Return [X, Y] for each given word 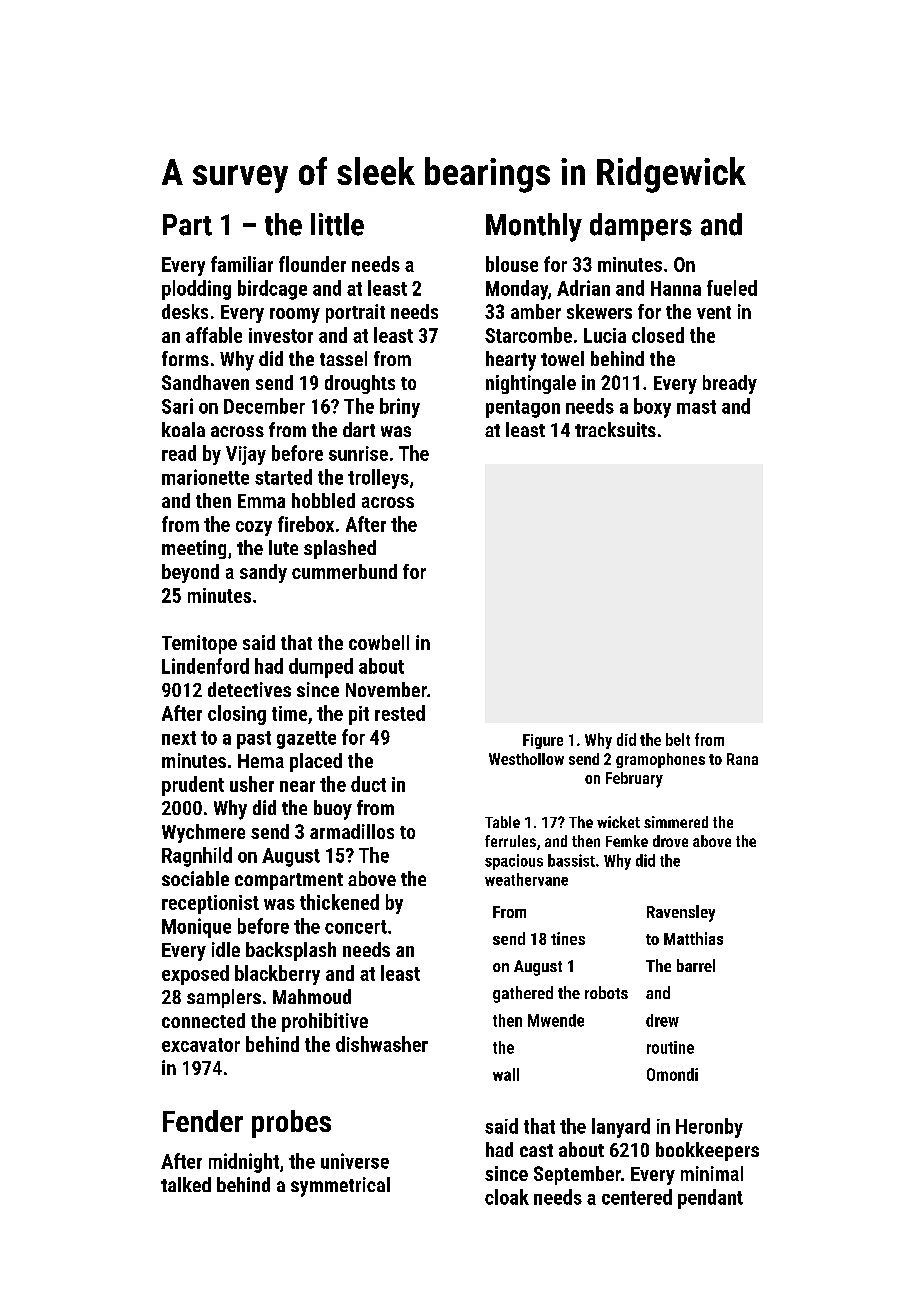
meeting [194, 549]
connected [203, 1020]
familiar [242, 264]
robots [606, 992]
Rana [742, 759]
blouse [512, 264]
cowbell [379, 642]
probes [291, 1124]
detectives [249, 689]
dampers [641, 227]
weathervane [526, 879]
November [386, 689]
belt [678, 739]
